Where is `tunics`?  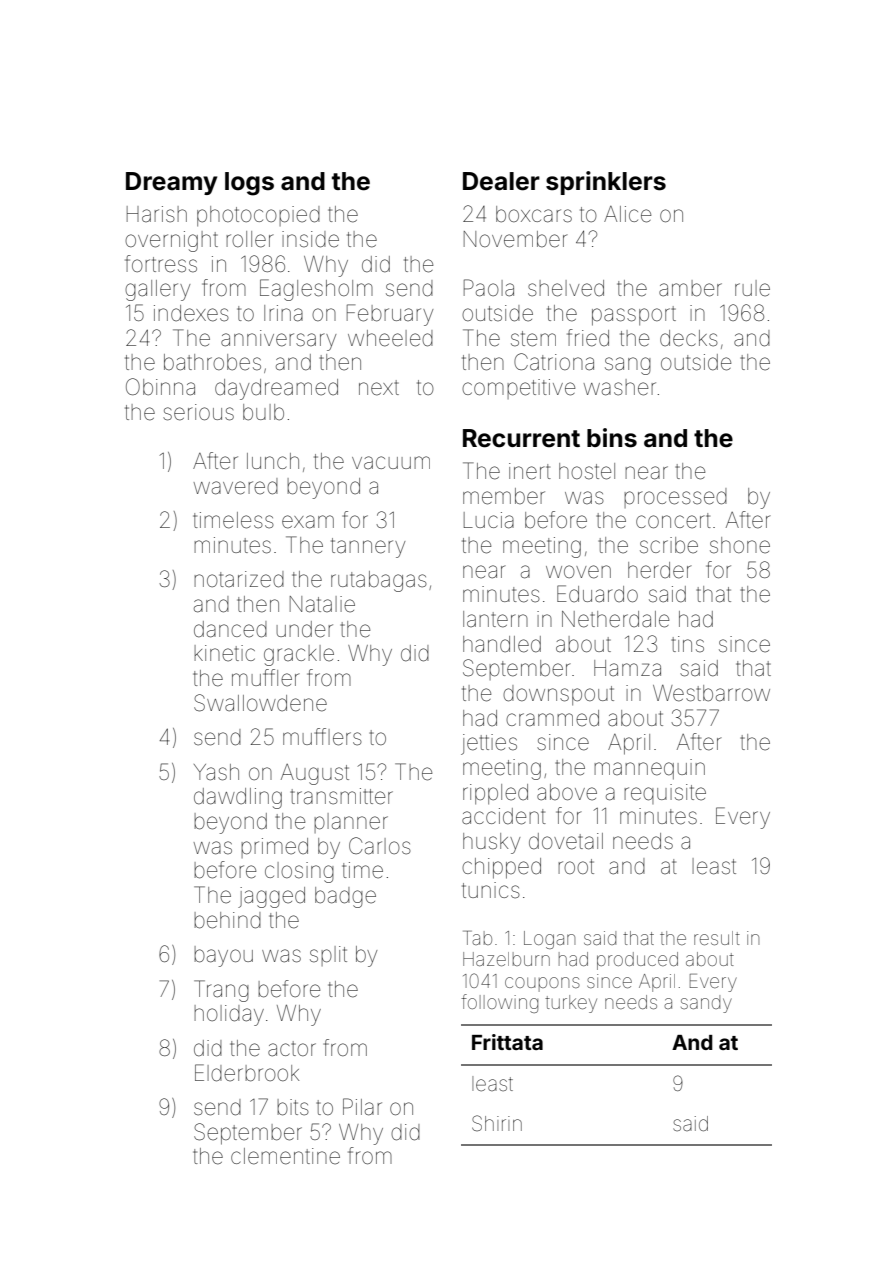
tunics is located at coordinates (491, 890).
